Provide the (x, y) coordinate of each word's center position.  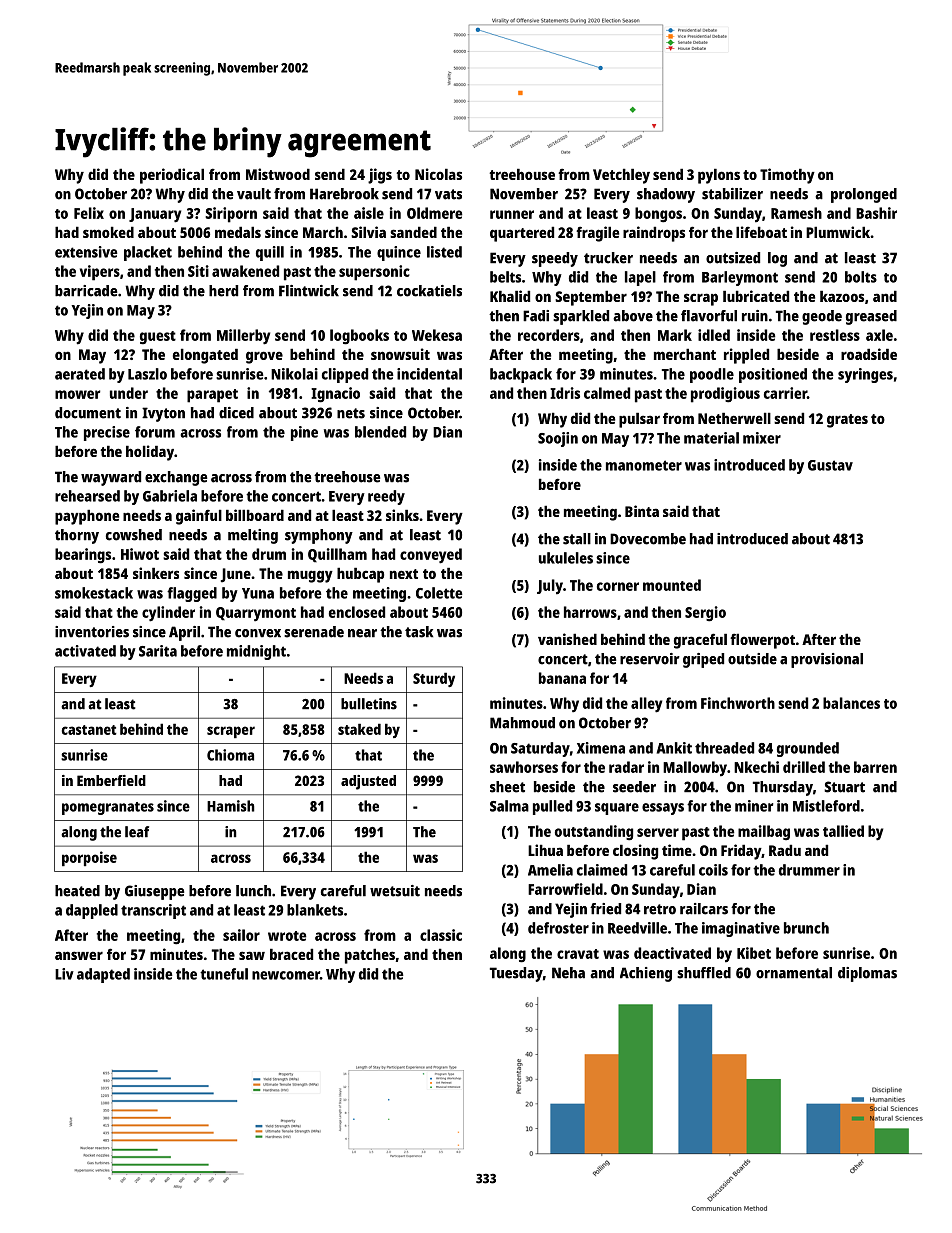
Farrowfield (565, 889)
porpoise (89, 858)
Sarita (158, 651)
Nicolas (438, 174)
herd (223, 291)
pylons (719, 176)
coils (713, 870)
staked (359, 729)
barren (875, 767)
